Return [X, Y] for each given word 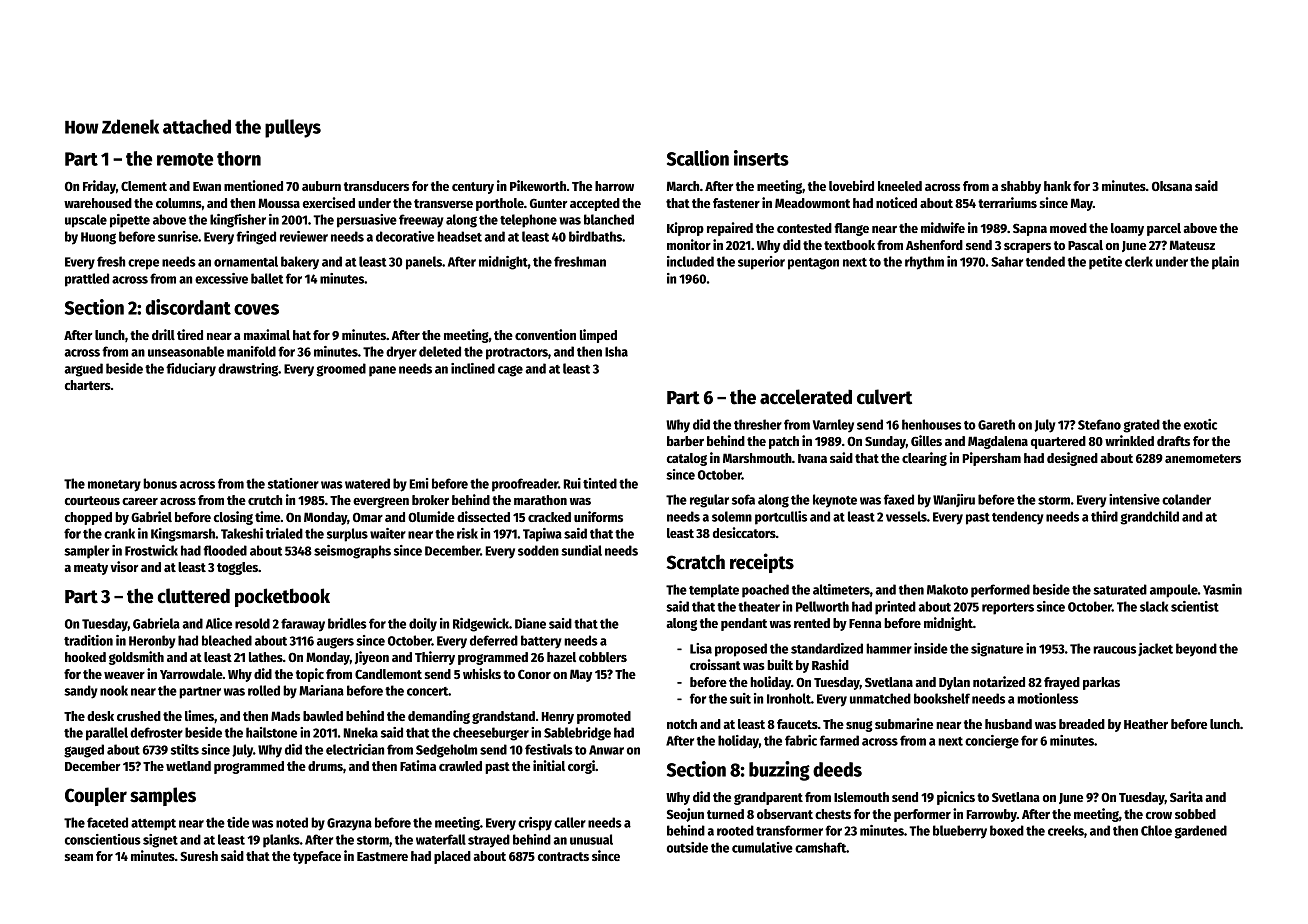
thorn [239, 158]
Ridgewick [481, 625]
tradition [88, 640]
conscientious [103, 839]
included [690, 261]
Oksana [1172, 186]
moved [1068, 228]
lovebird [851, 185]
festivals [549, 749]
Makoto [947, 589]
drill [163, 334]
